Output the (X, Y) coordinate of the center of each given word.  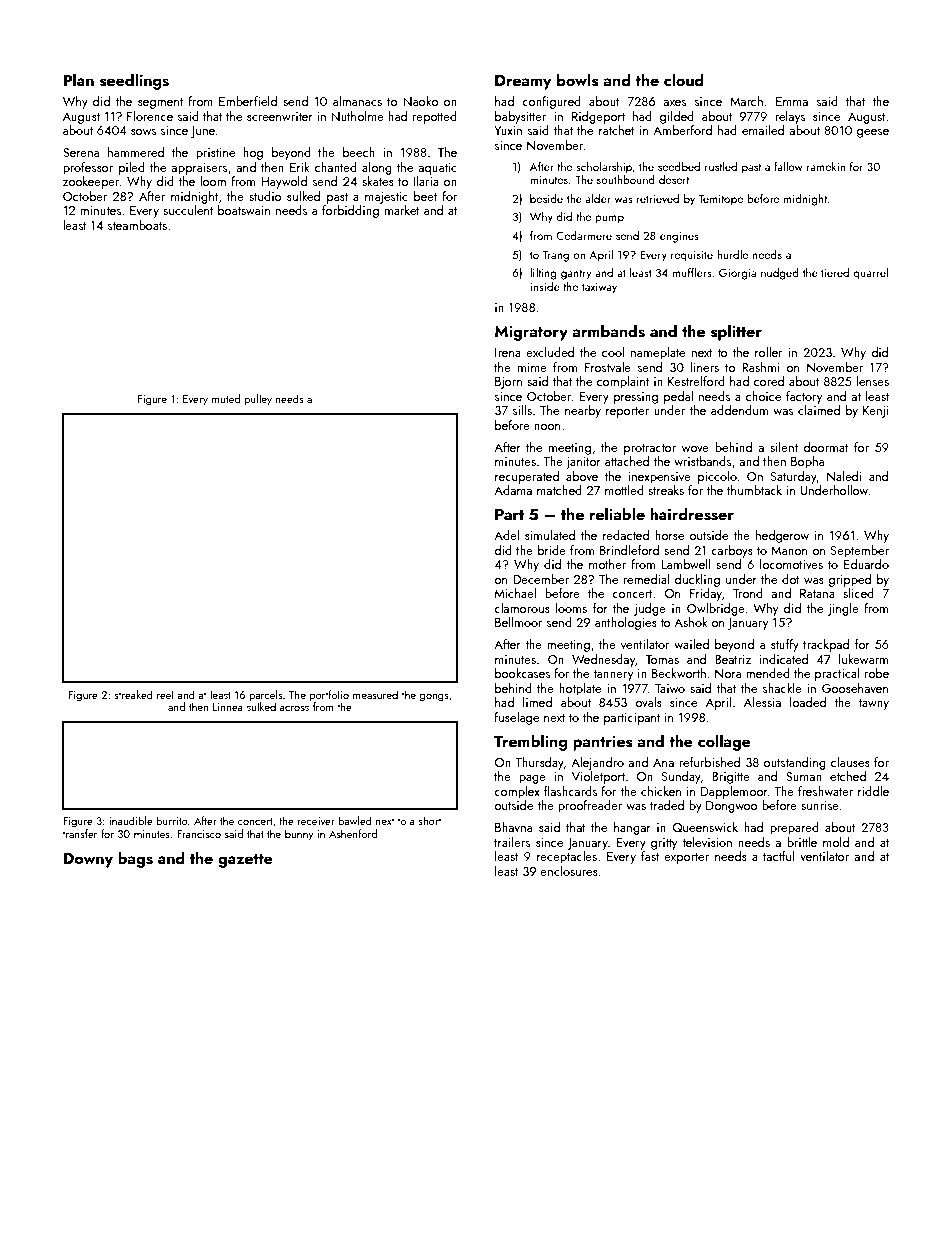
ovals (648, 702)
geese (873, 133)
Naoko (420, 101)
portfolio (329, 696)
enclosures (569, 871)
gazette (245, 861)
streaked (134, 694)
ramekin (826, 166)
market (402, 210)
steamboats (137, 225)
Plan (78, 79)
